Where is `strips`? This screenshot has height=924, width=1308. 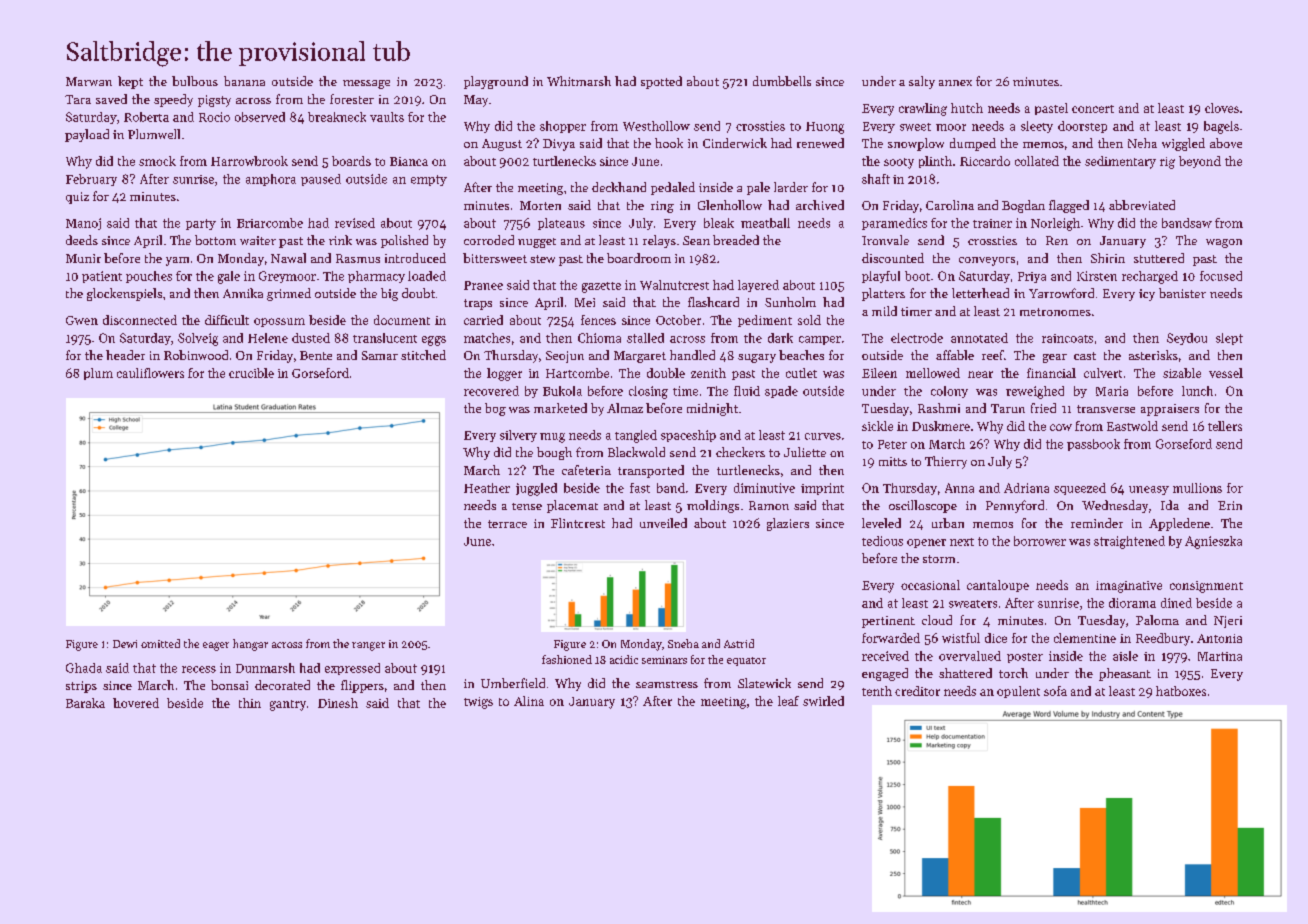 strips is located at coordinates (81, 687).
